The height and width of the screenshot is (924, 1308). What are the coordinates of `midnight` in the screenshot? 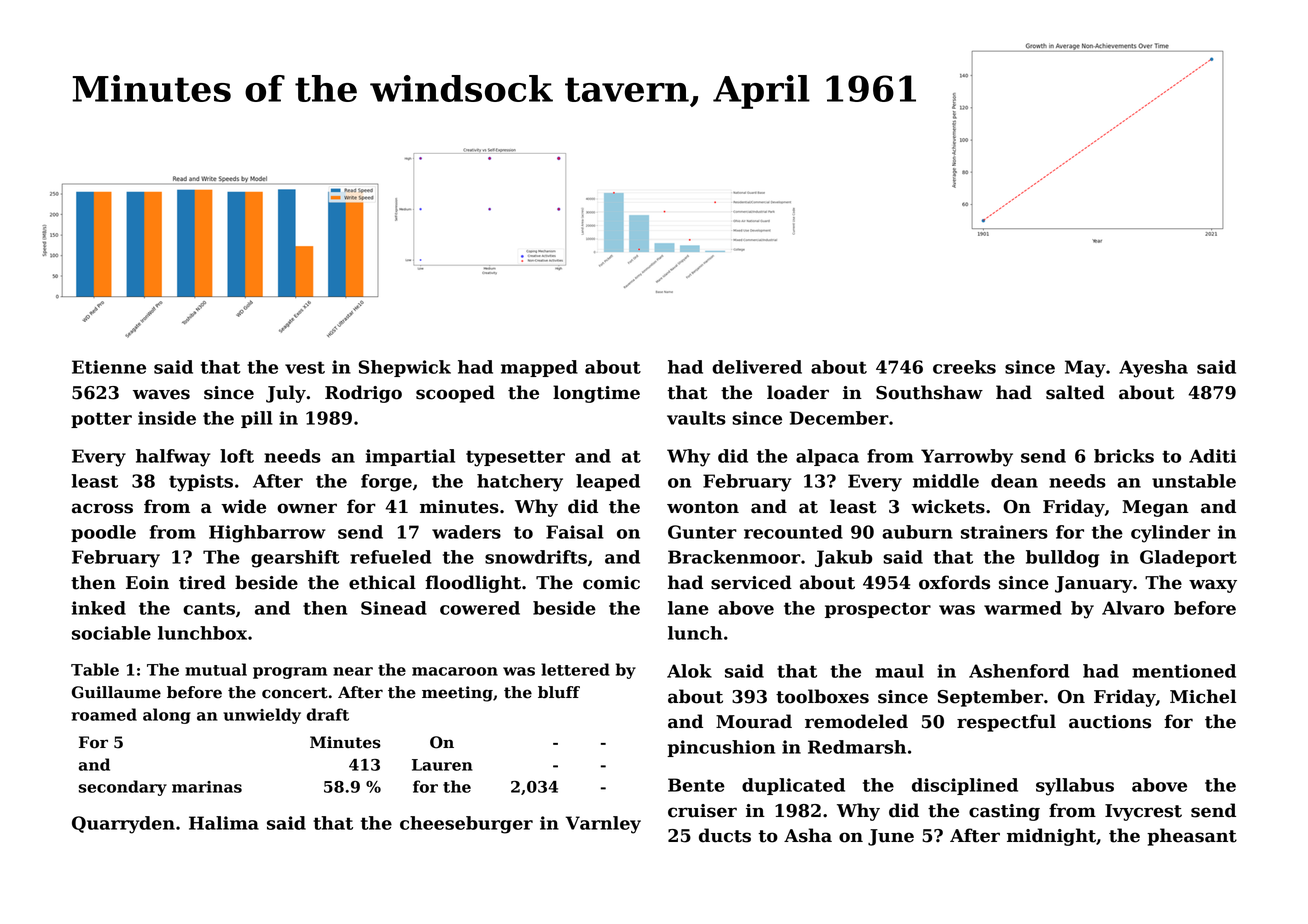 It's located at (1051, 837).
